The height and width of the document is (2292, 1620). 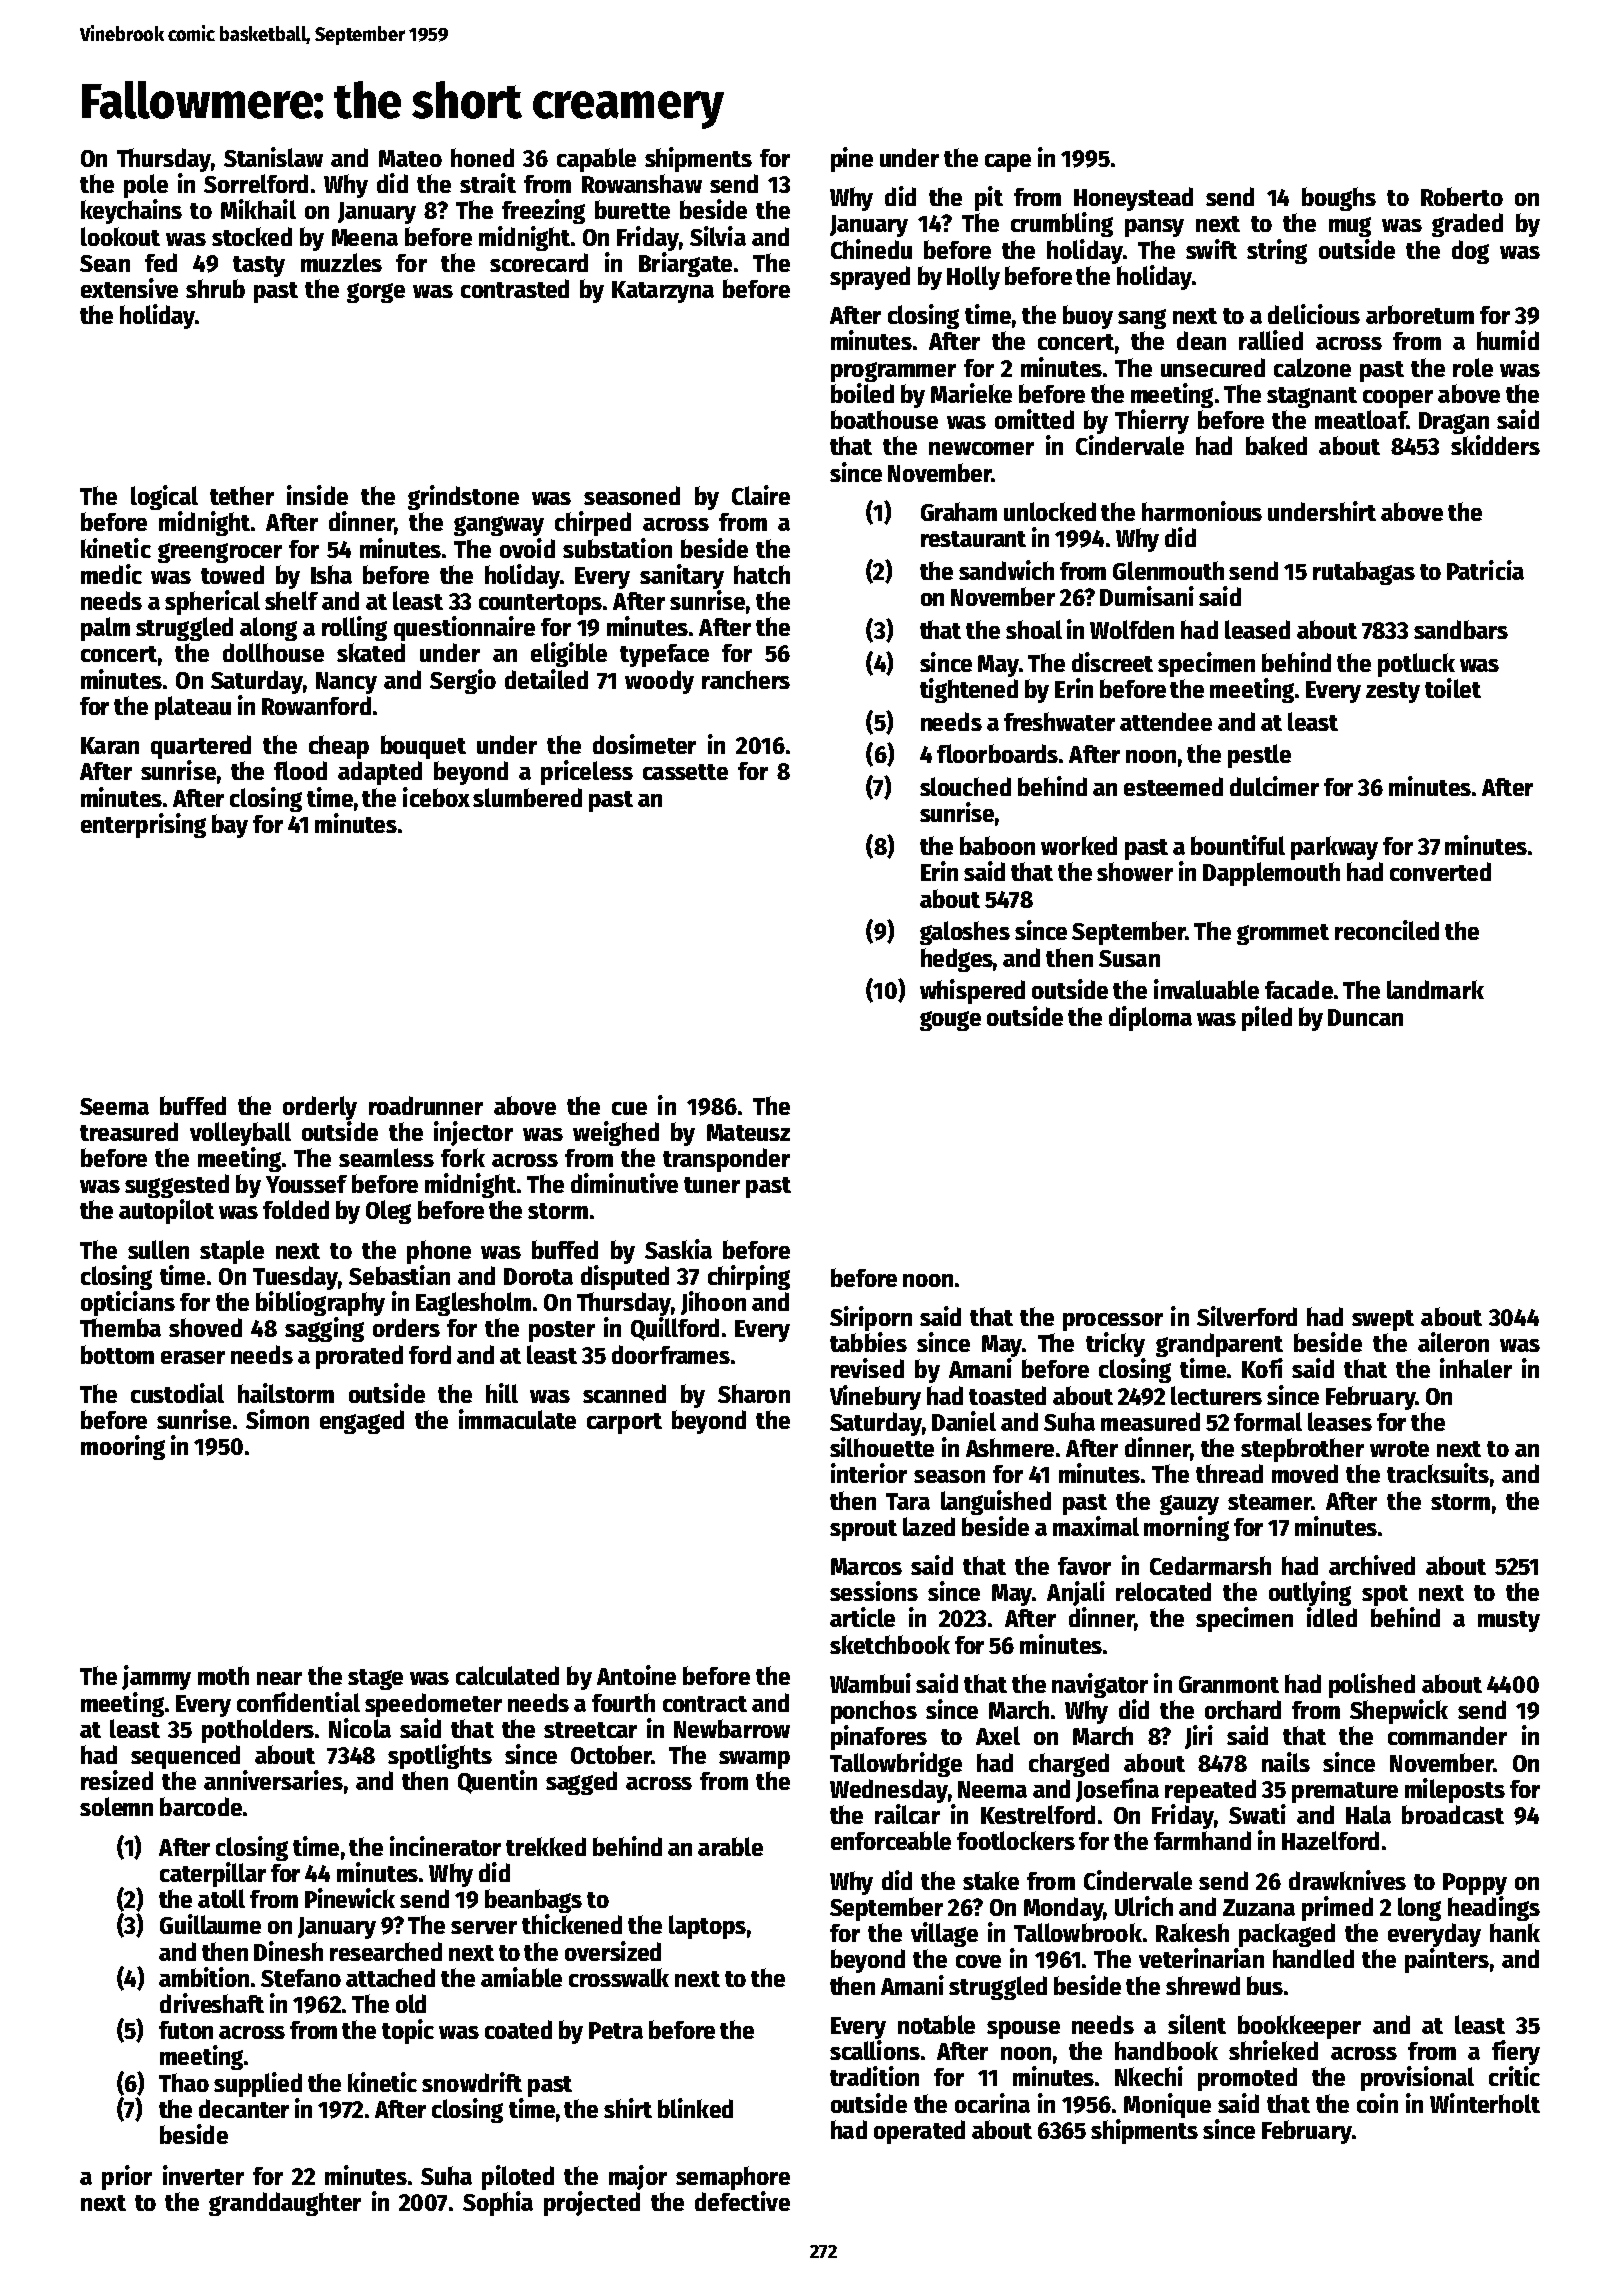 What do you see at coordinates (204, 1977) in the document?
I see `ambition` at bounding box center [204, 1977].
